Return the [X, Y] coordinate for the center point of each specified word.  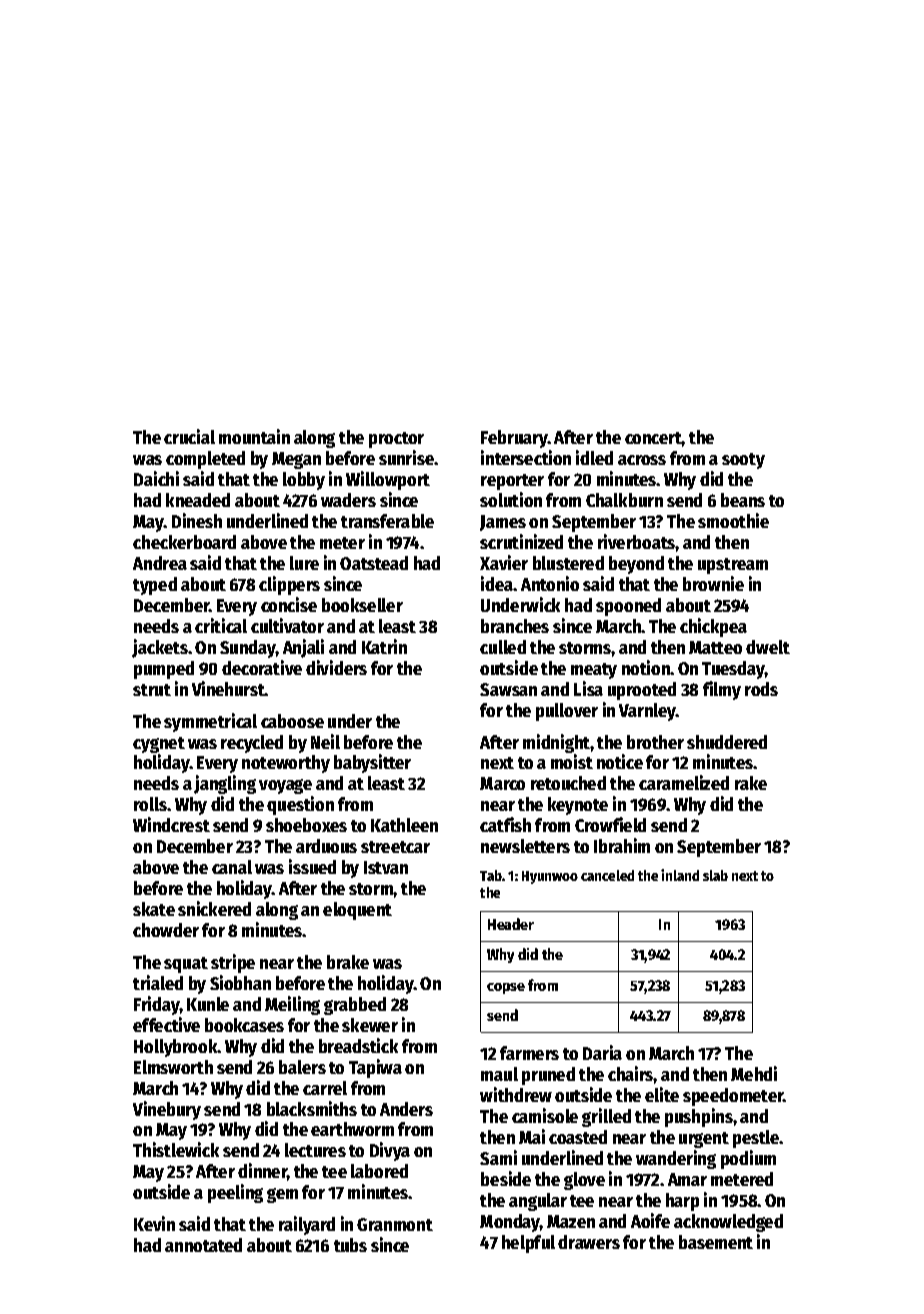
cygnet [159, 745]
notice [620, 761]
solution [511, 499]
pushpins [699, 1117]
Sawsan [508, 689]
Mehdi [754, 1073]
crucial [189, 436]
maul [499, 1074]
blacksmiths [312, 1108]
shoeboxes [306, 825]
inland [680, 875]
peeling [235, 1193]
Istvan [386, 867]
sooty [743, 461]
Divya [390, 1151]
